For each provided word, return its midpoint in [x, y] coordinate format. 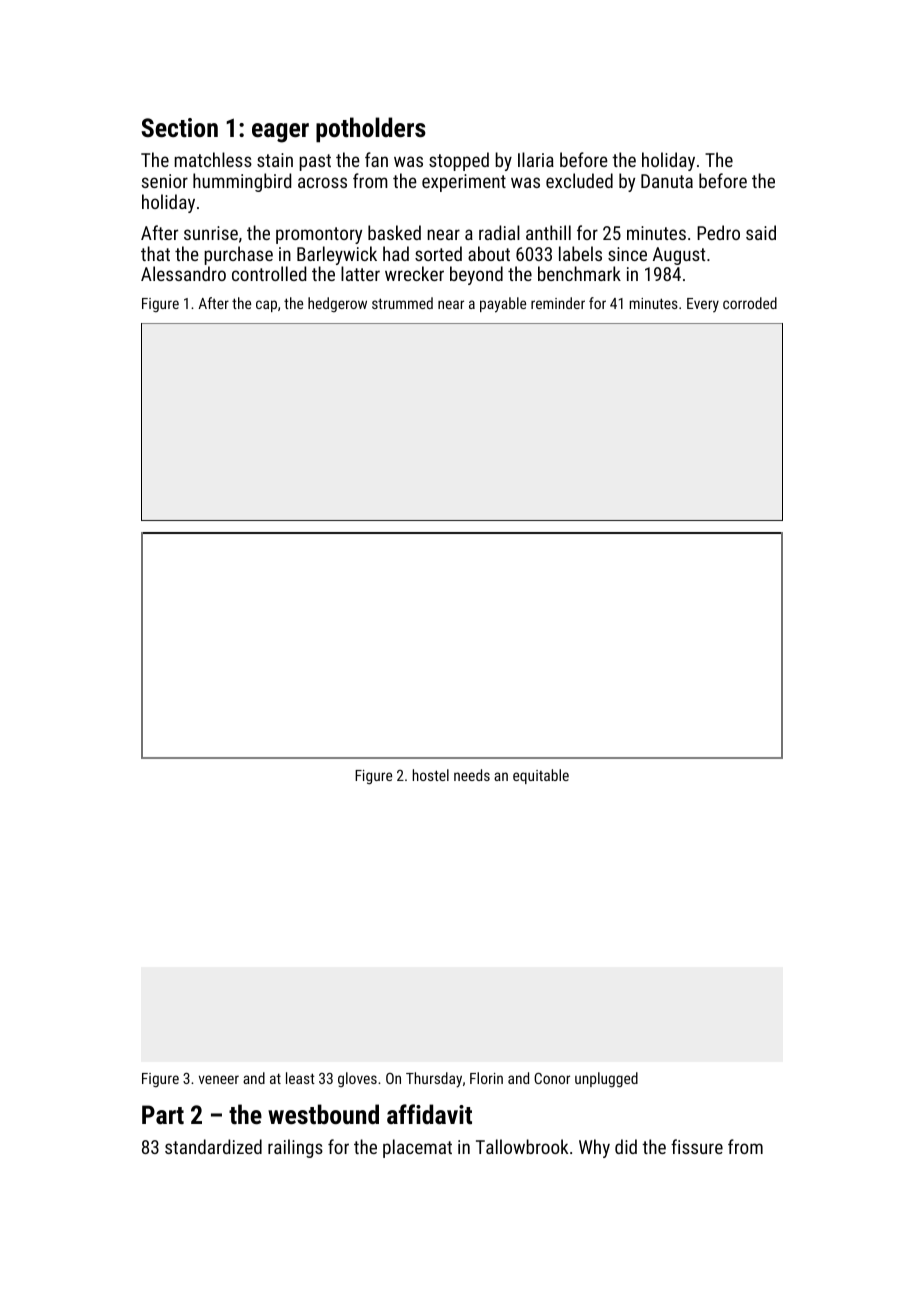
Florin [486, 1078]
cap [266, 306]
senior [165, 181]
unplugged [606, 1080]
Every [703, 305]
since [627, 254]
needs [472, 775]
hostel [431, 775]
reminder [558, 303]
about [489, 253]
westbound [323, 1114]
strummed [402, 303]
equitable [541, 776]
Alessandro [183, 273]
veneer [219, 1079]
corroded [750, 303]
